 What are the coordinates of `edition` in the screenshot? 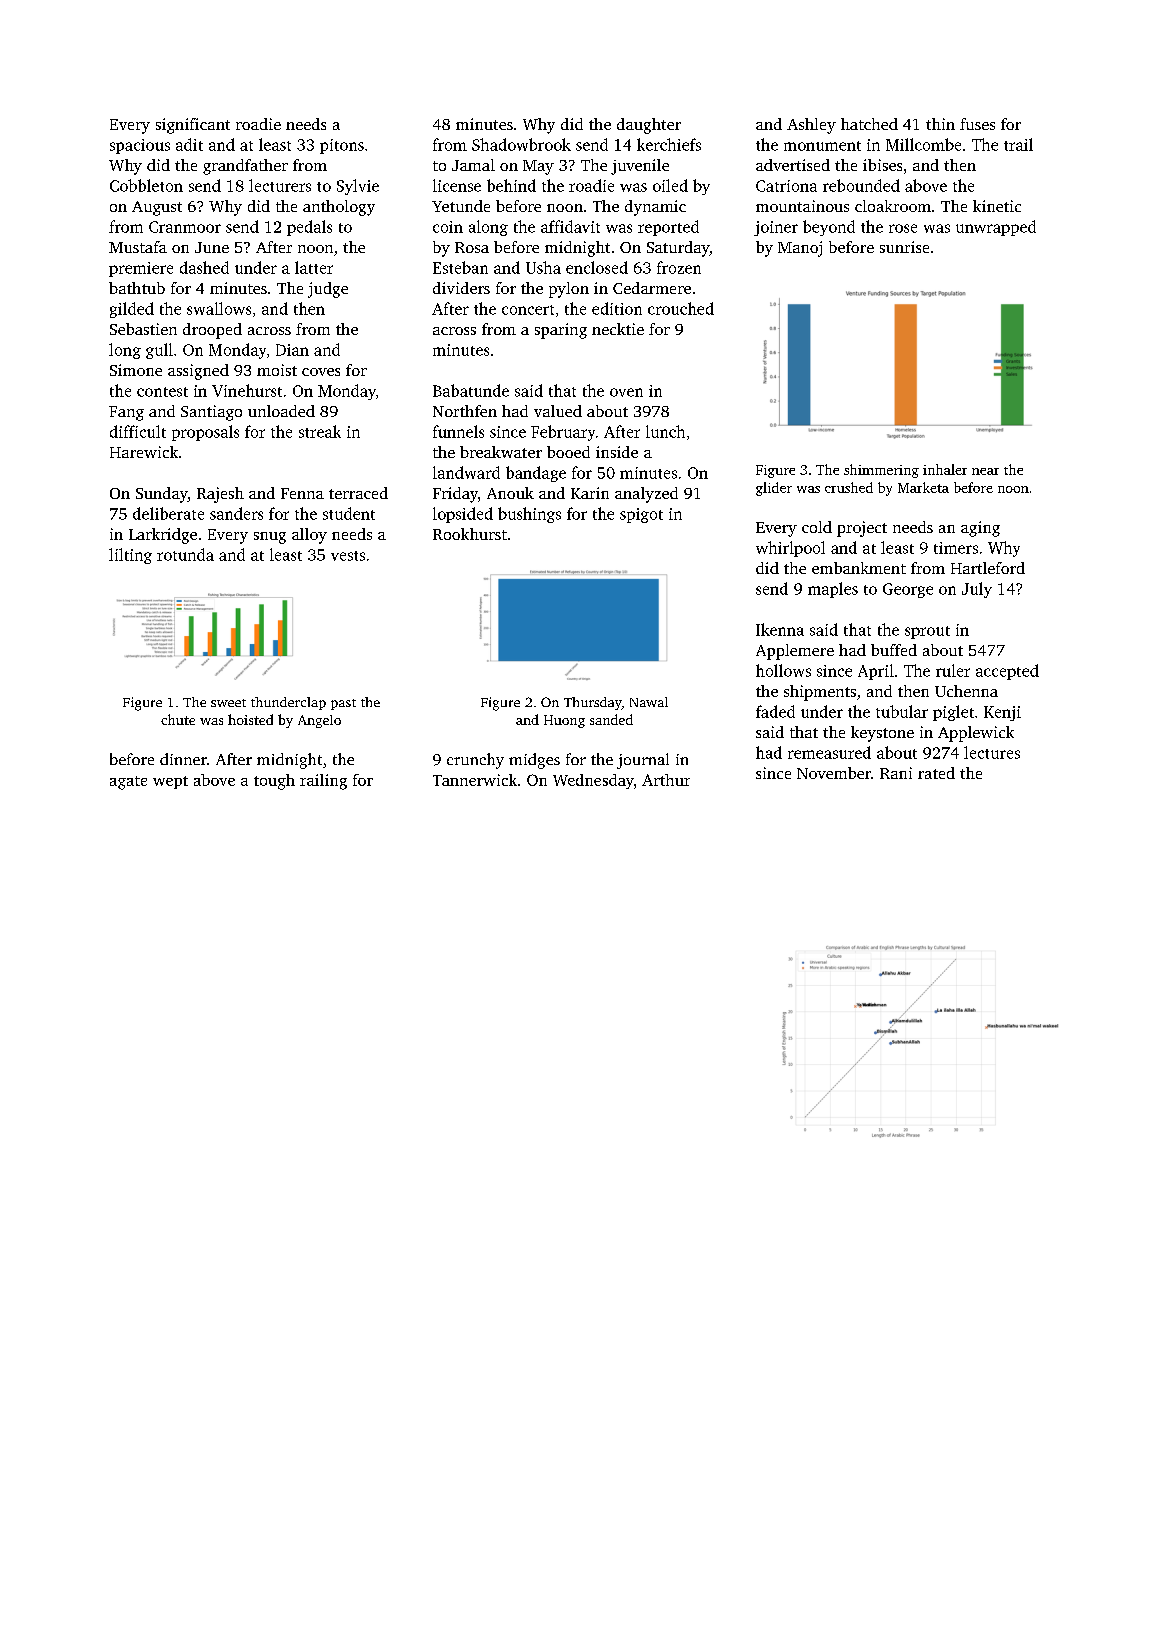 It's located at (617, 308).
